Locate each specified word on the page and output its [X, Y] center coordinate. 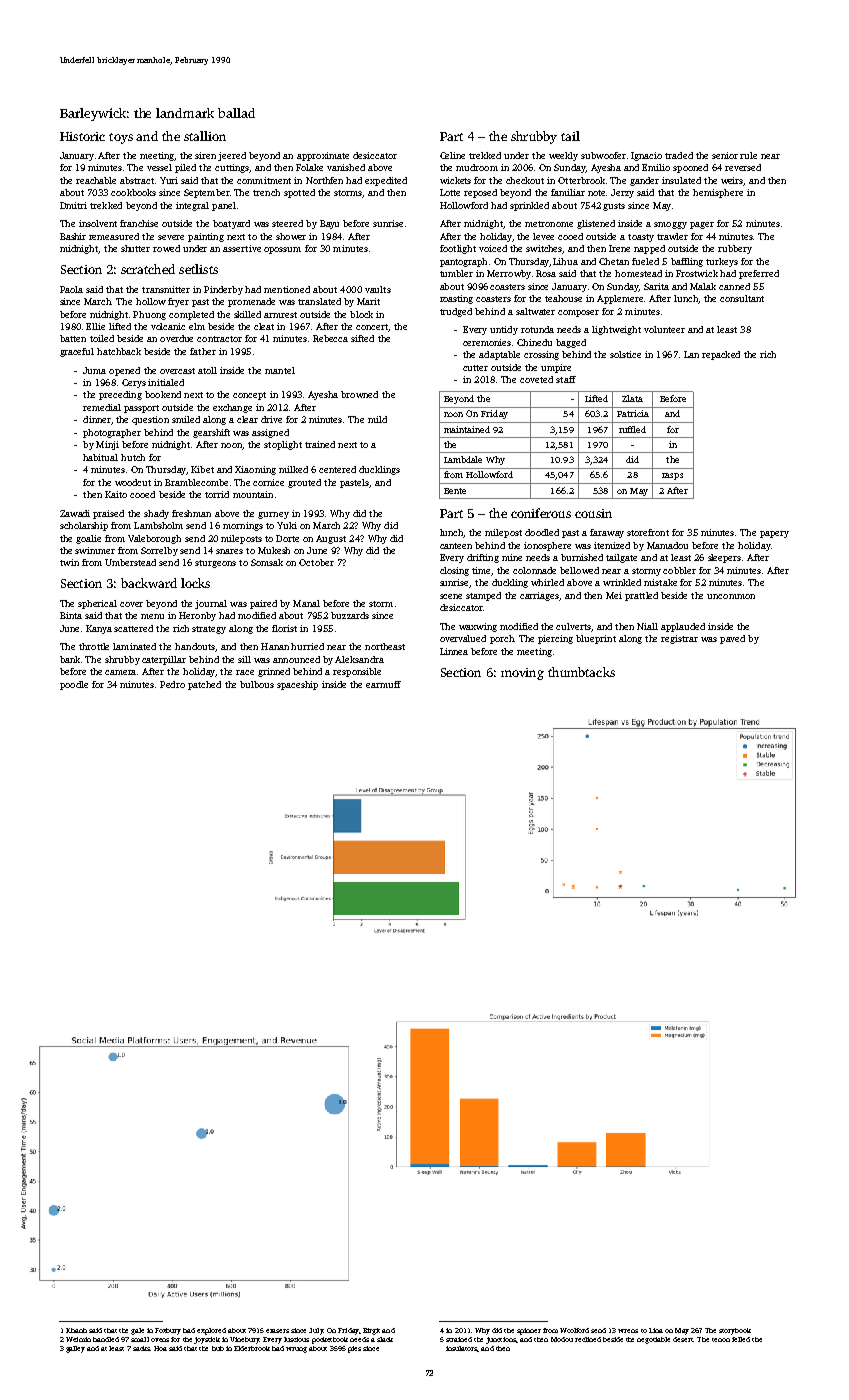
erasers [277, 1331]
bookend [163, 394]
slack [385, 1339]
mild [377, 419]
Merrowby [509, 274]
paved [732, 639]
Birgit [371, 1331]
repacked [721, 355]
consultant [742, 298]
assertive [242, 248]
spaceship [297, 685]
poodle [74, 685]
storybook [735, 1331]
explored [211, 1331]
